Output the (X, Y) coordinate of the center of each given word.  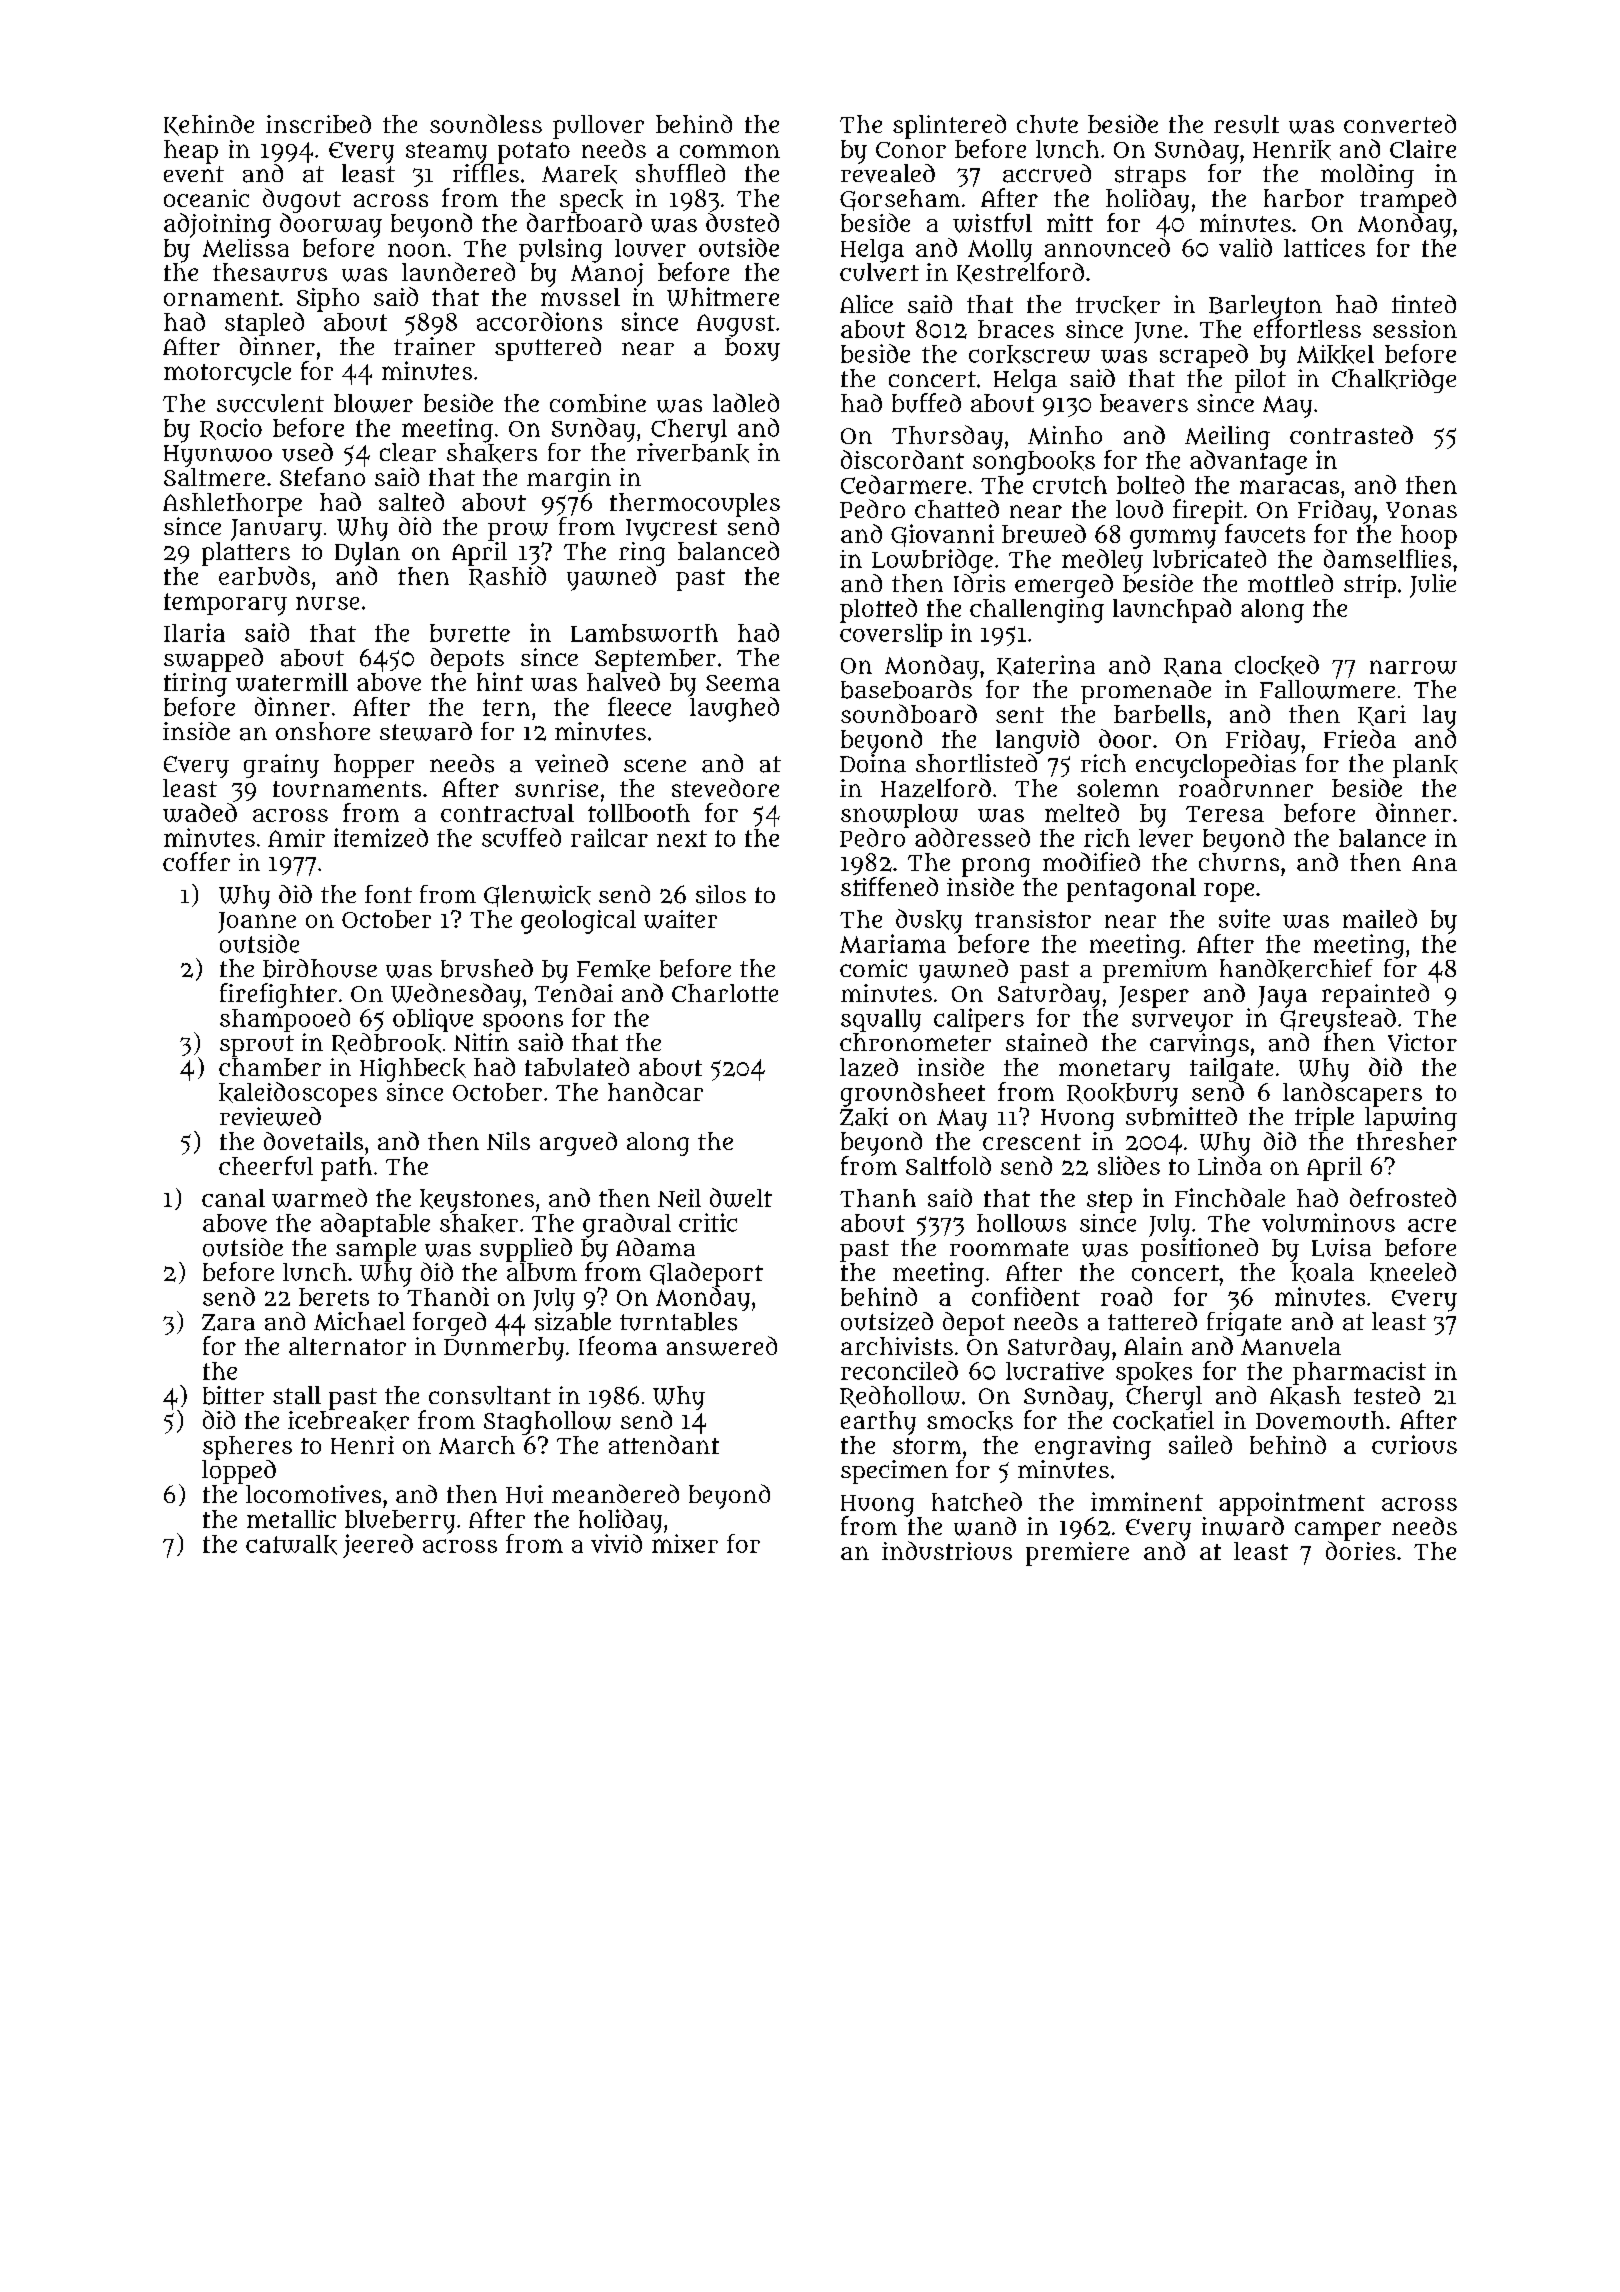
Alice (866, 304)
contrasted (1351, 434)
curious (1414, 1444)
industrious (947, 1550)
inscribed (318, 124)
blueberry (400, 1522)
